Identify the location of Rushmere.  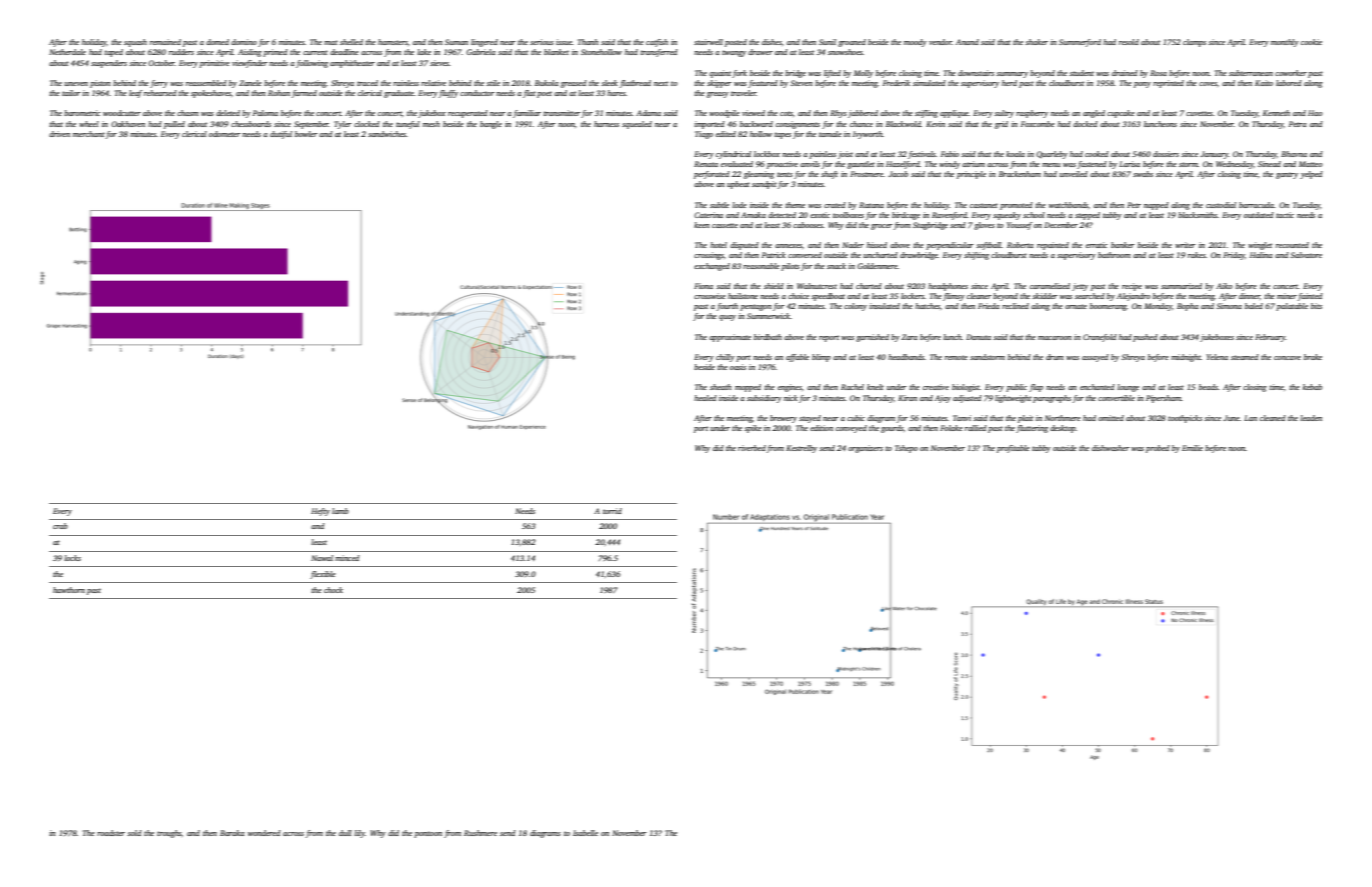
(480, 833).
